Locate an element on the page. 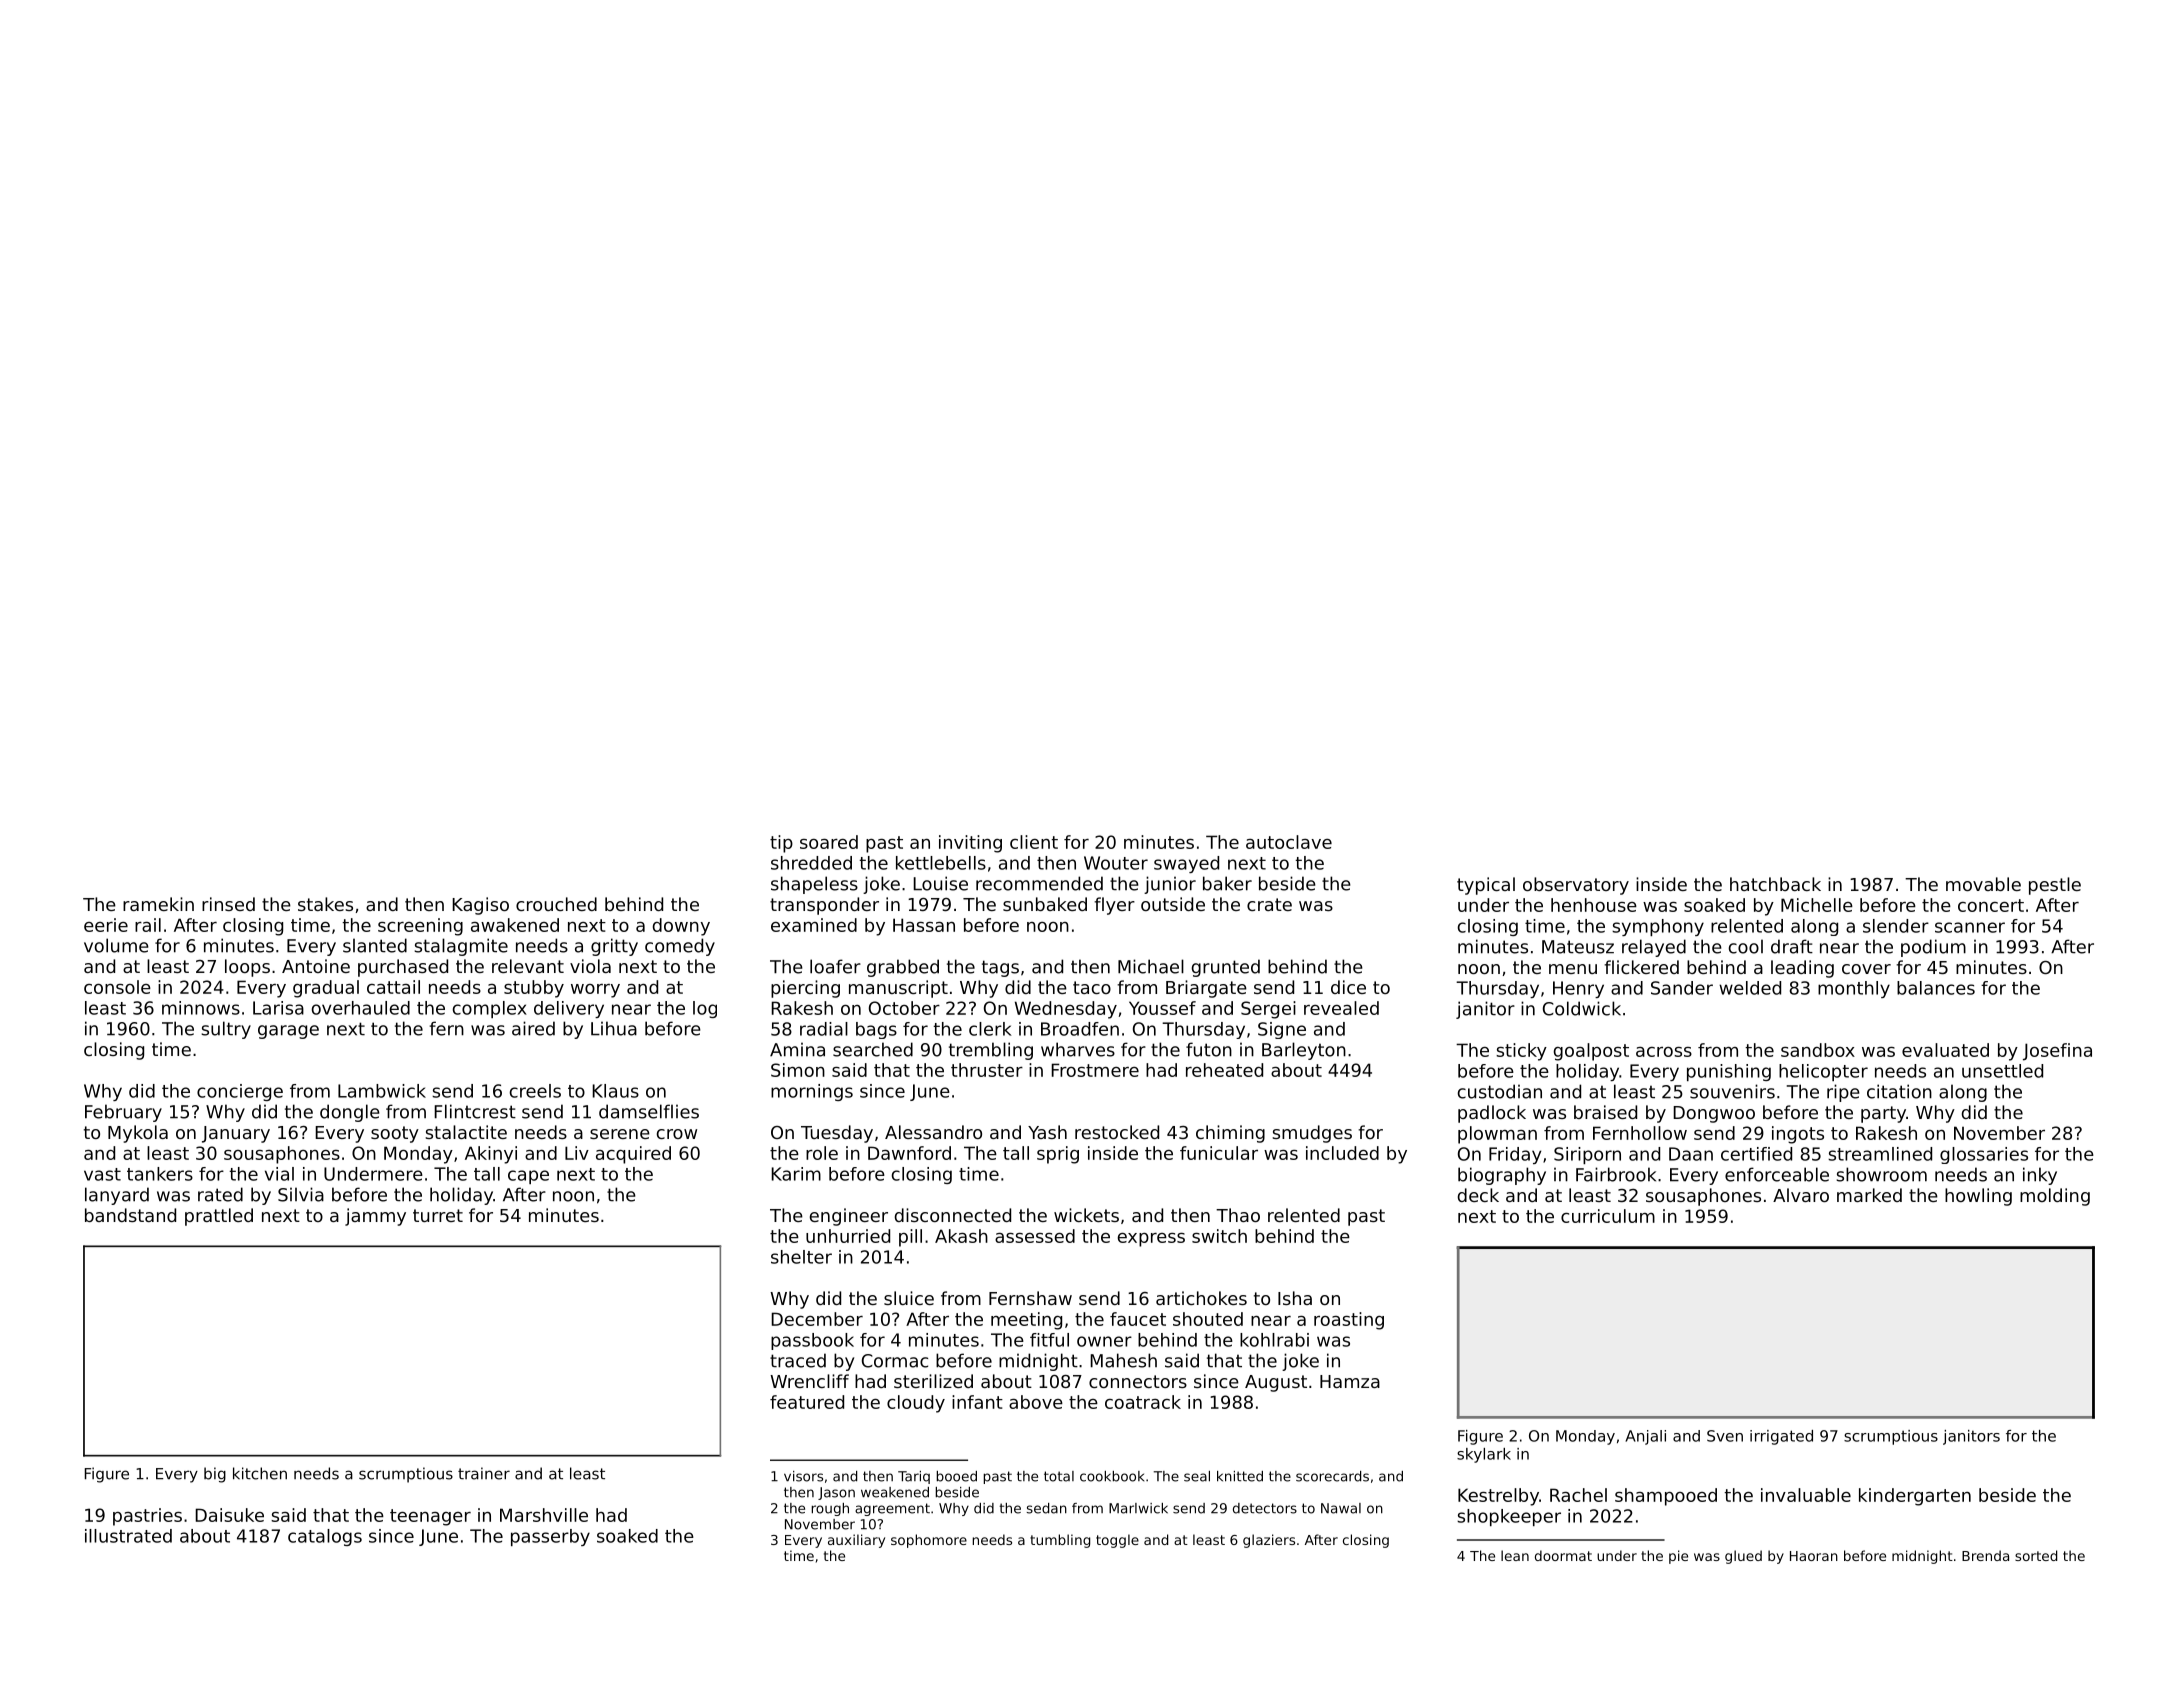  Youssef is located at coordinates (1162, 1008).
